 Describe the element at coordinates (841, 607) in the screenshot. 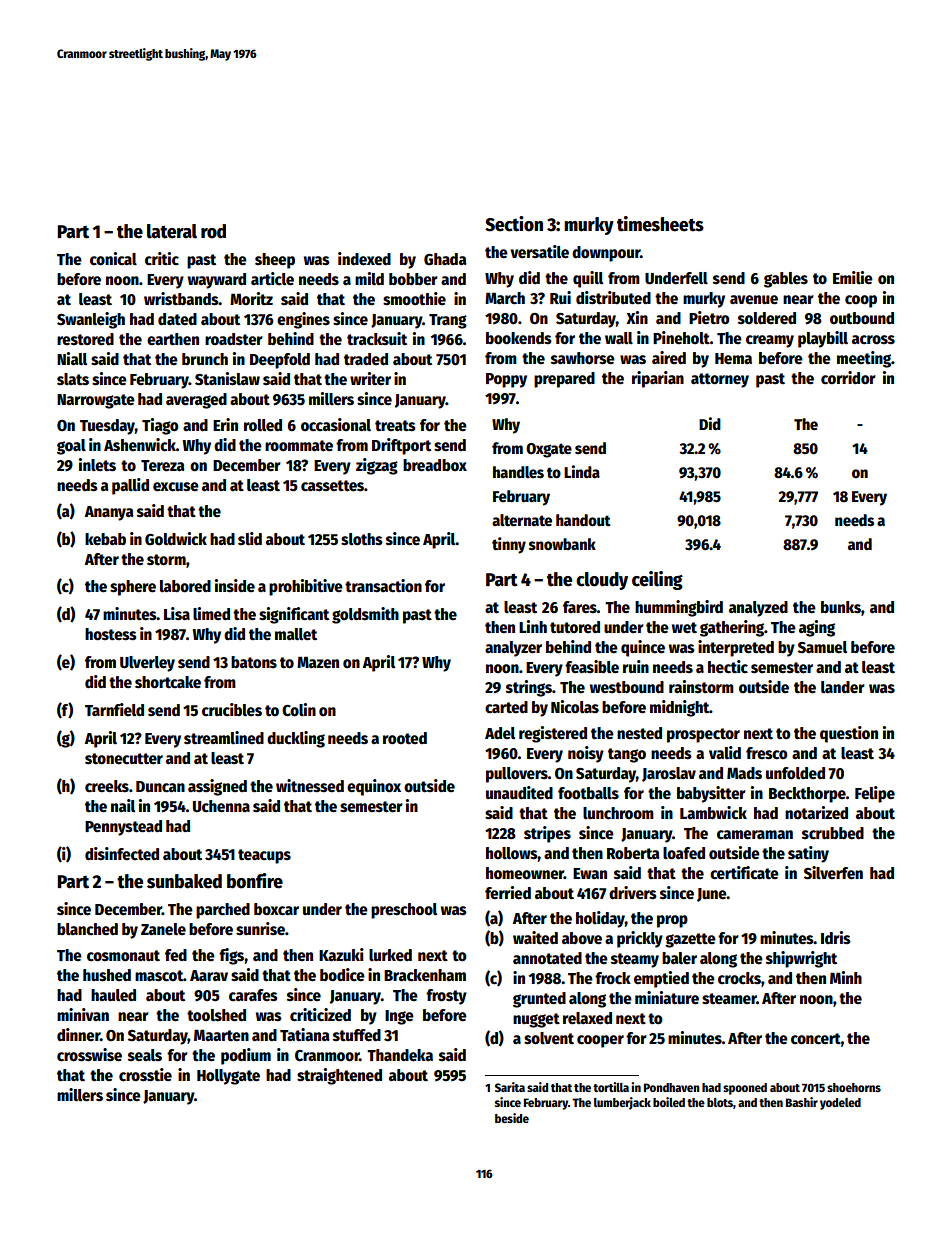

I see `bunks` at that location.
